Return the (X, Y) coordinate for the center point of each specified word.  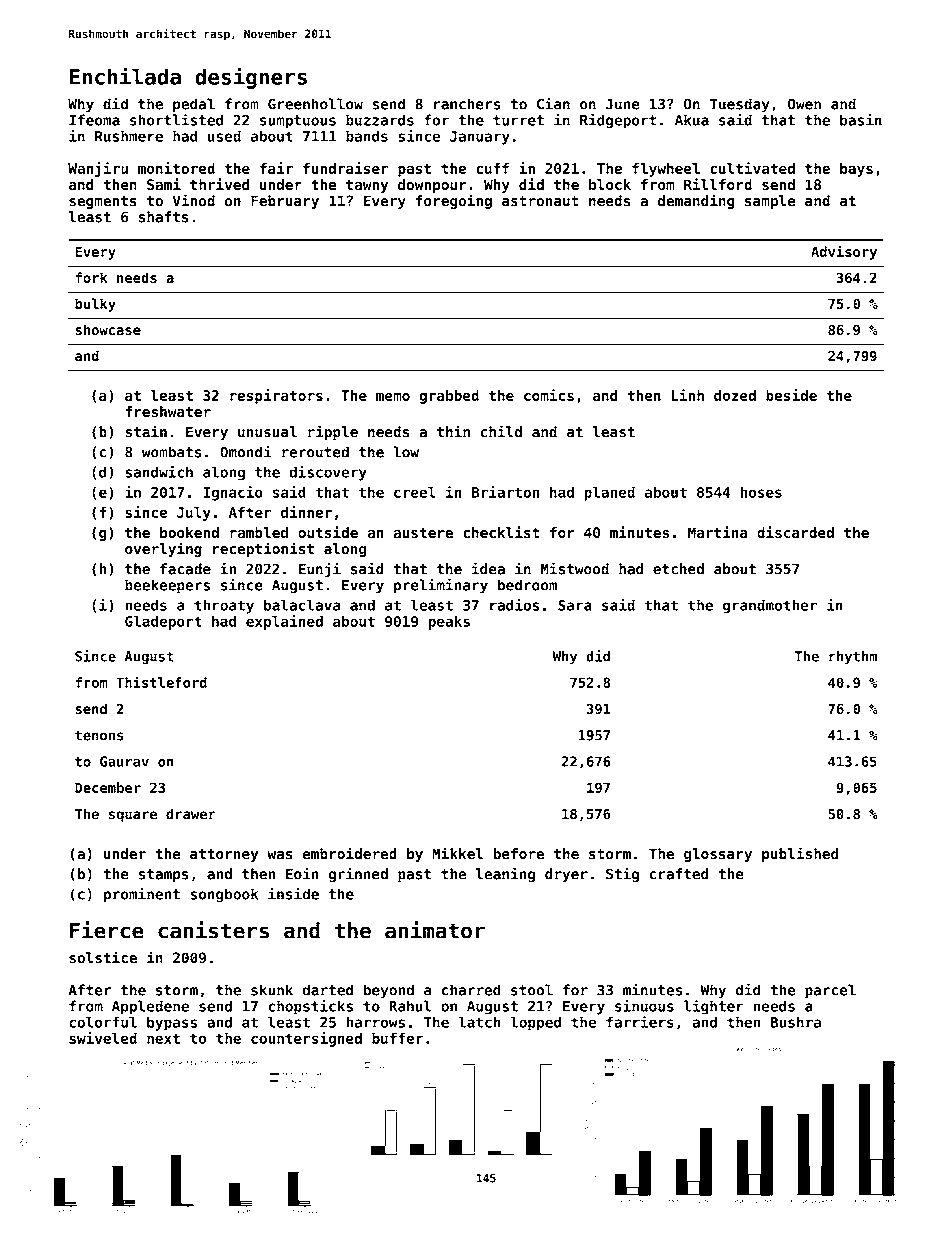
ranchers (467, 104)
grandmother (770, 606)
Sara (575, 605)
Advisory (844, 252)
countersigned (306, 1039)
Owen (804, 104)
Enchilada (125, 76)
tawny (367, 186)
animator (435, 930)
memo (393, 397)
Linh (687, 395)
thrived (220, 184)
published (800, 854)
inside (293, 894)
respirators (276, 396)
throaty (224, 606)
